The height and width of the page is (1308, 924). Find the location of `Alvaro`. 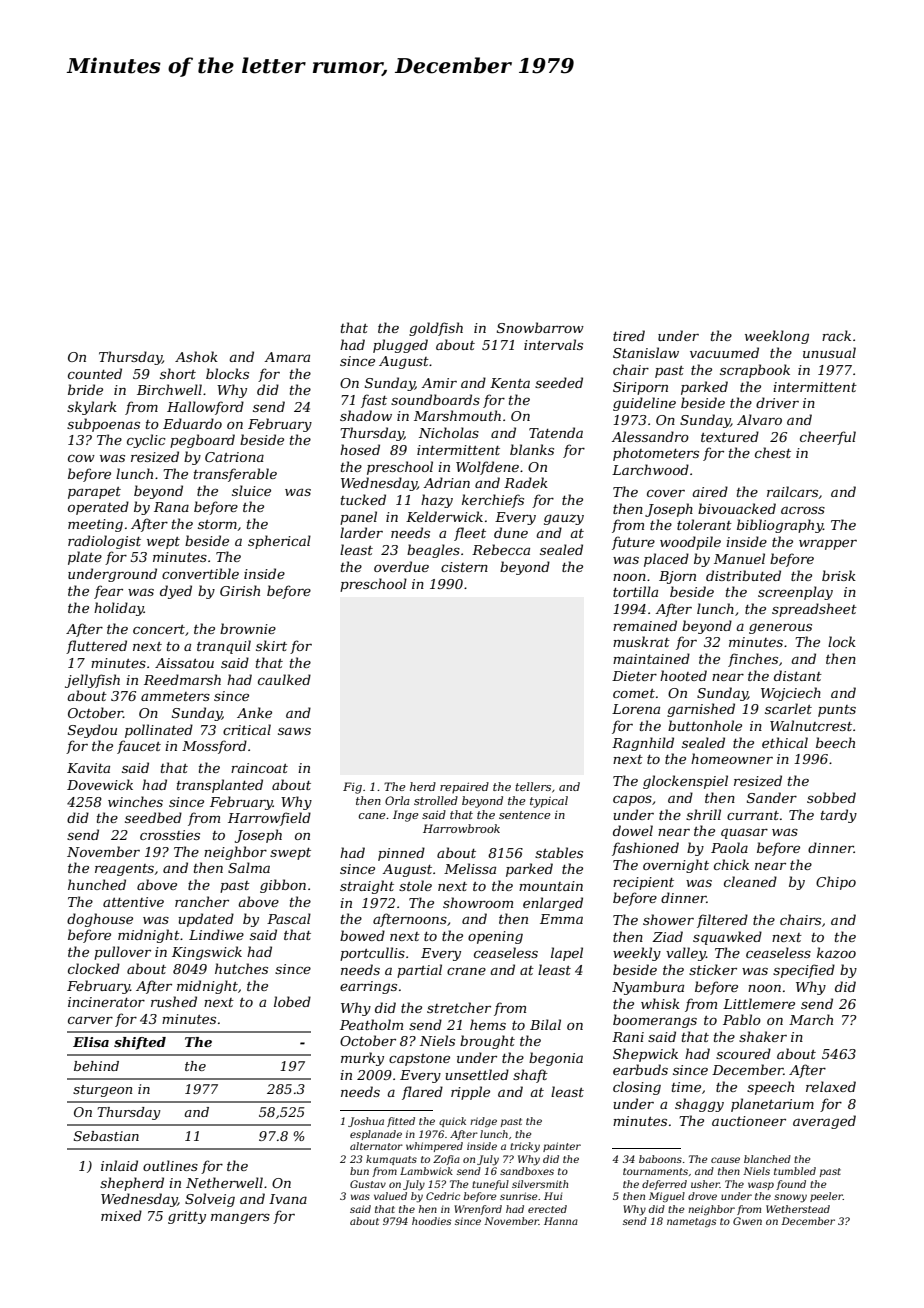

Alvaro is located at coordinates (759, 419).
